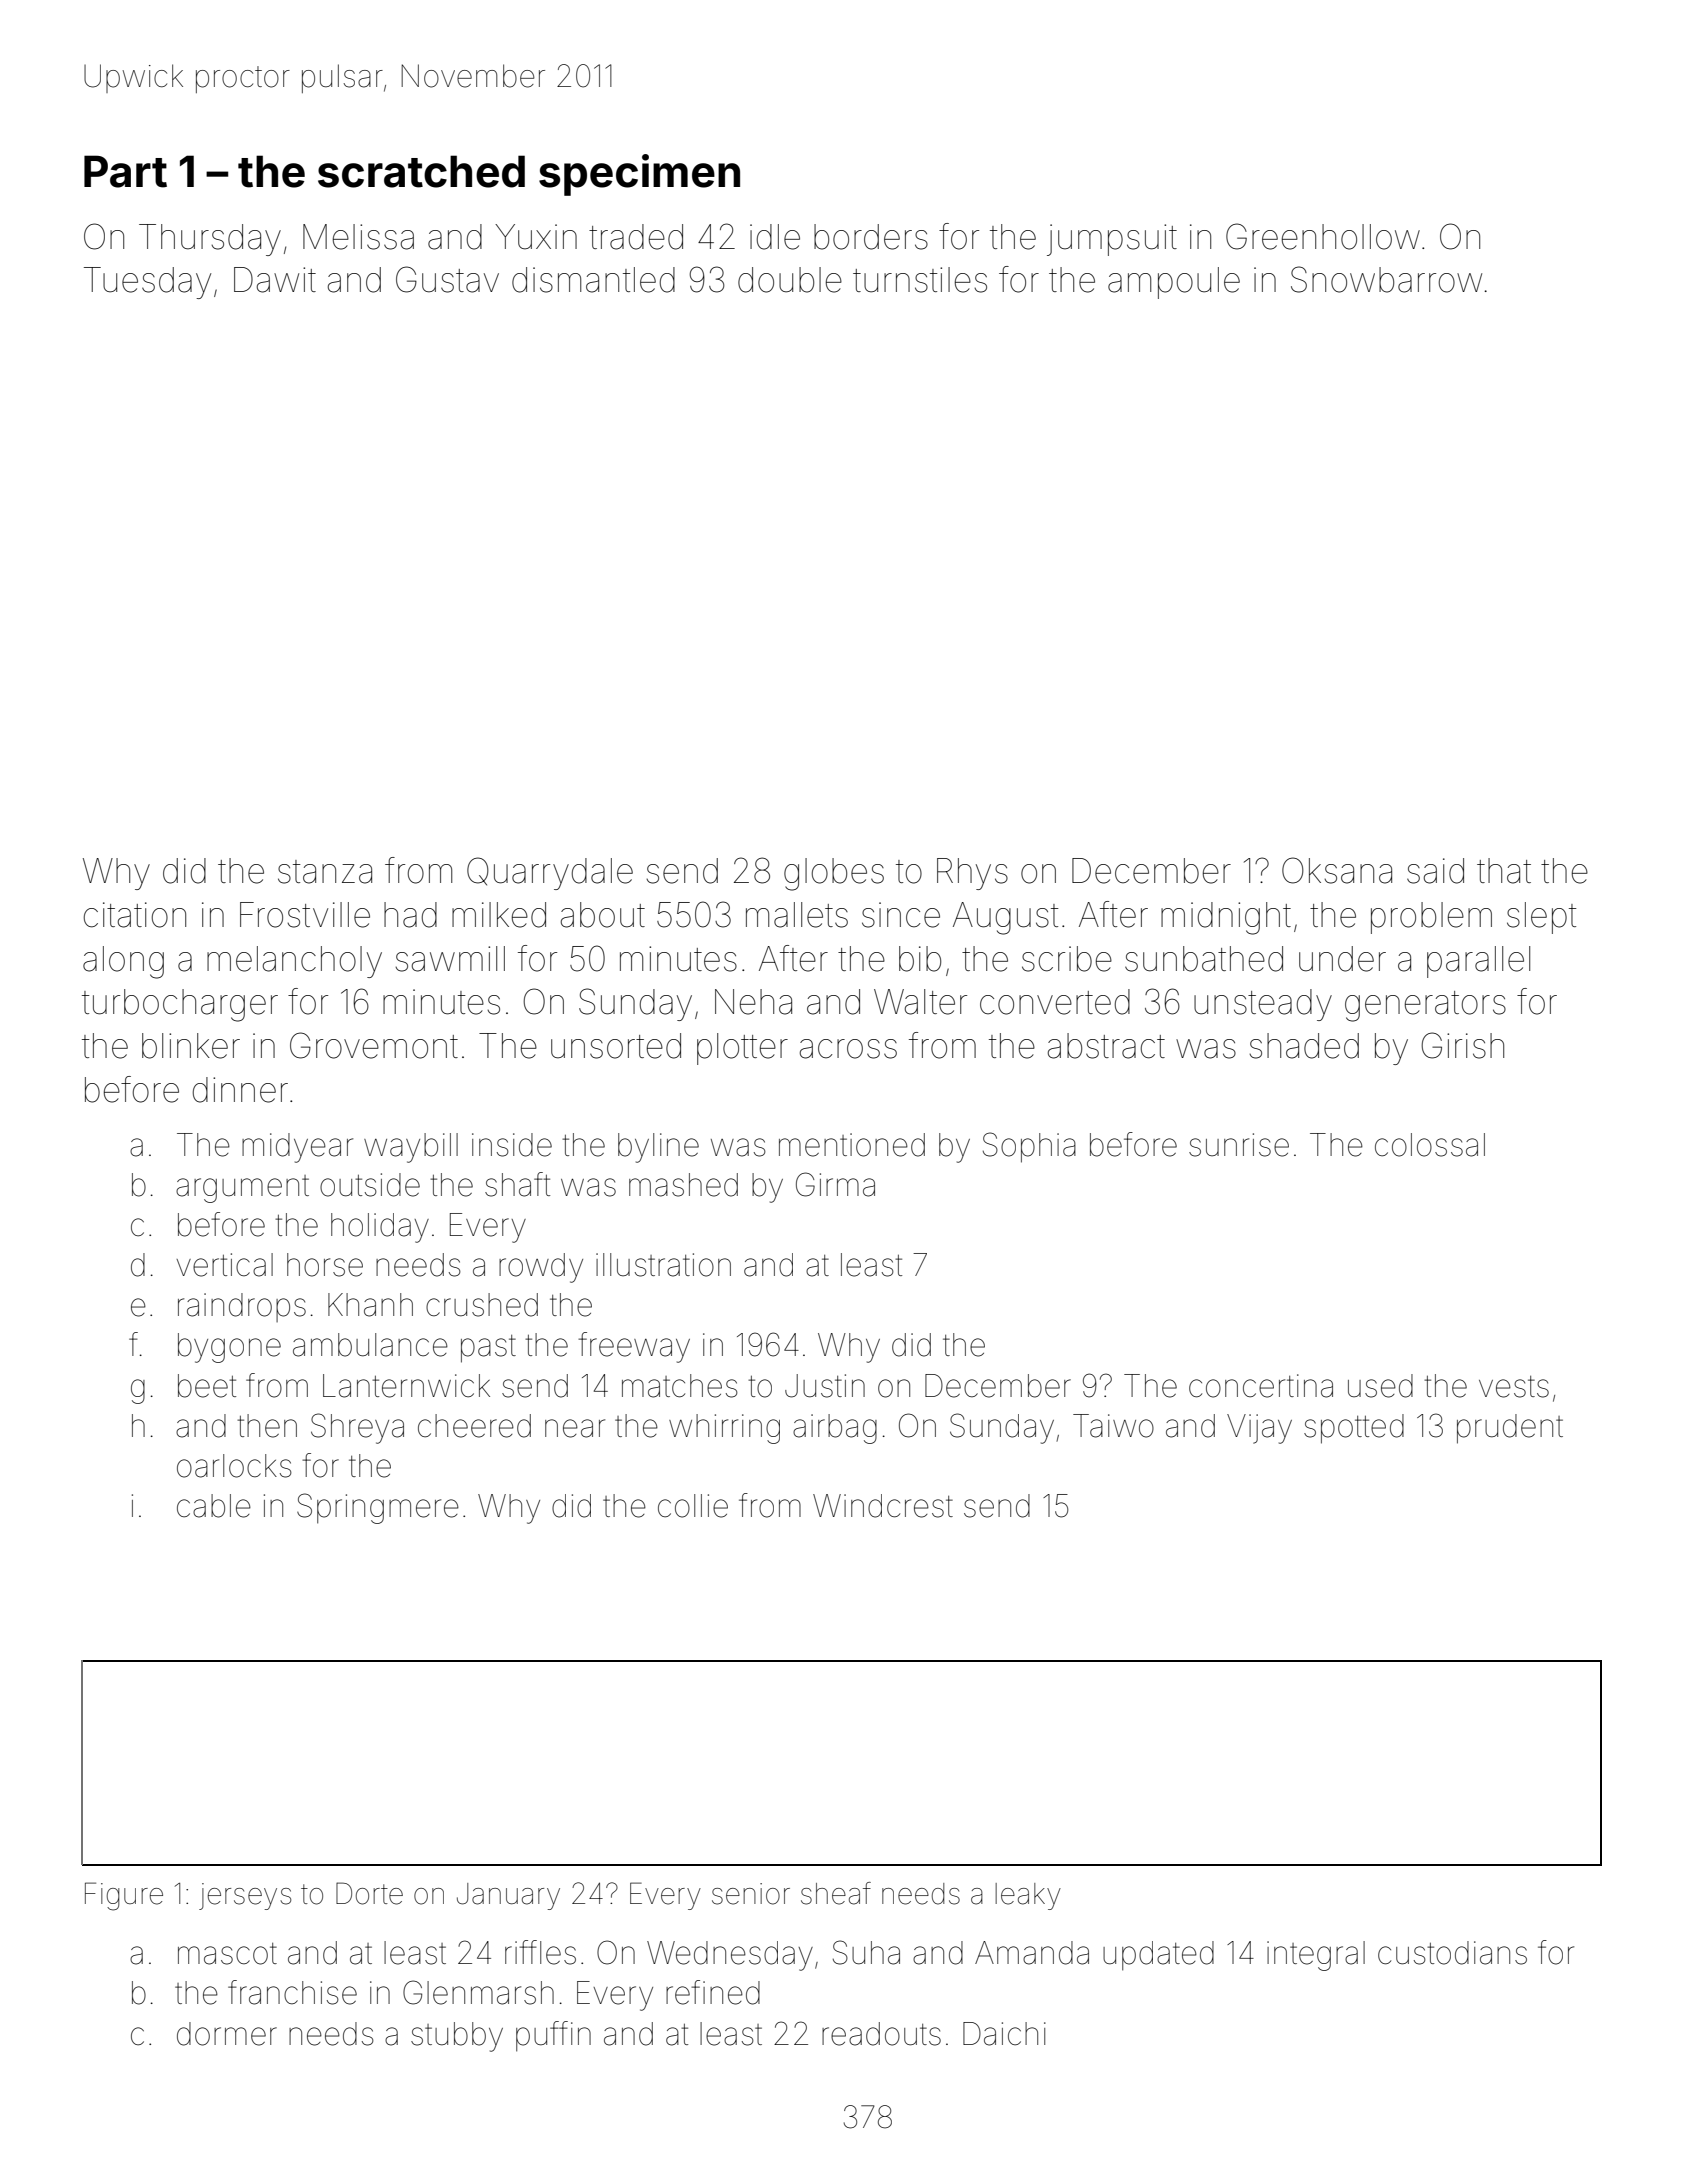  I want to click on dismantled, so click(593, 280).
